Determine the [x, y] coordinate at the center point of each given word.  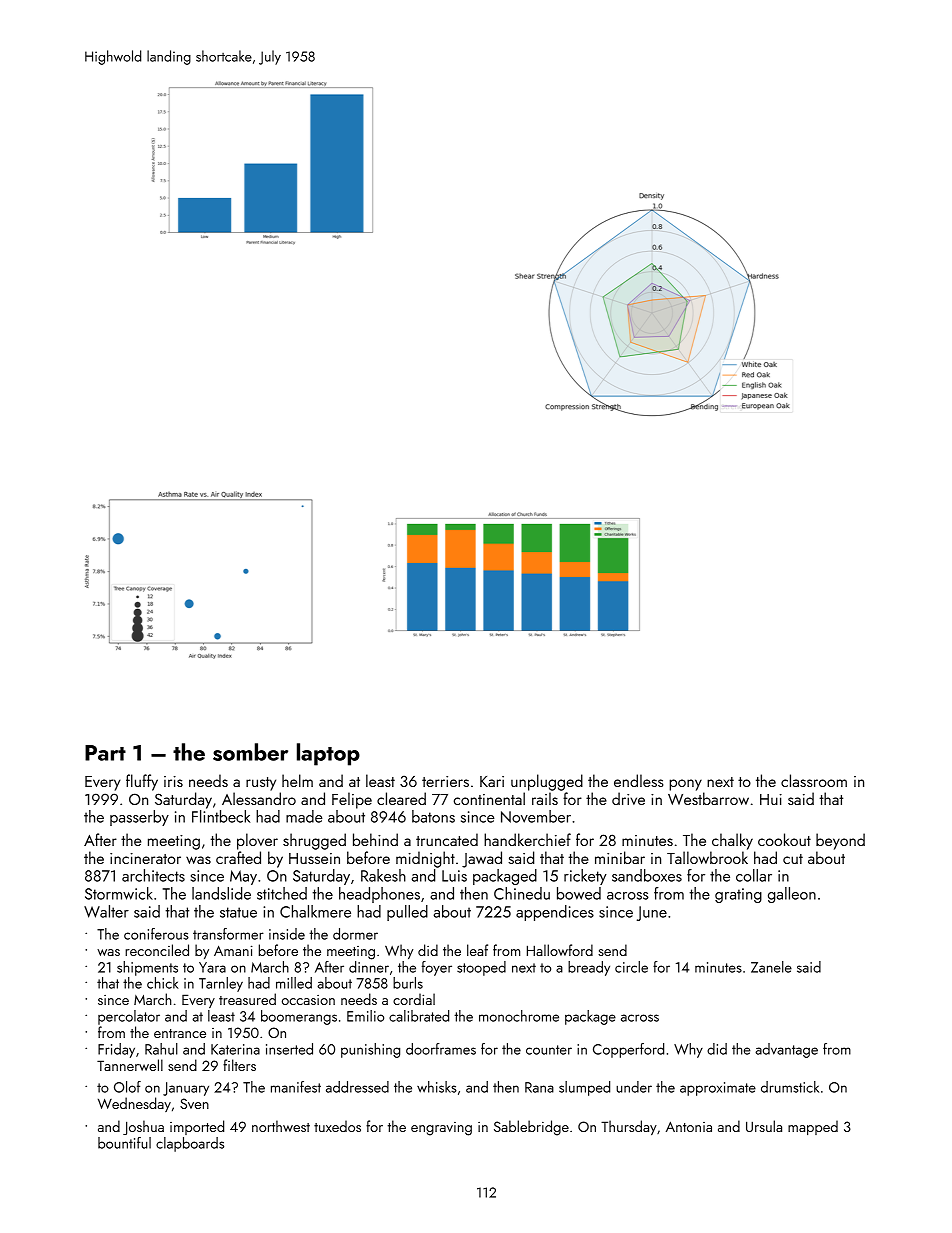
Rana [539, 1087]
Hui [771, 799]
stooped [481, 968]
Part [105, 753]
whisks [437, 1087]
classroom [814, 780]
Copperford [628, 1050]
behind [375, 839]
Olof [127, 1087]
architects [153, 875]
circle [631, 967]
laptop [328, 754]
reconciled [157, 950]
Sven [194, 1103]
